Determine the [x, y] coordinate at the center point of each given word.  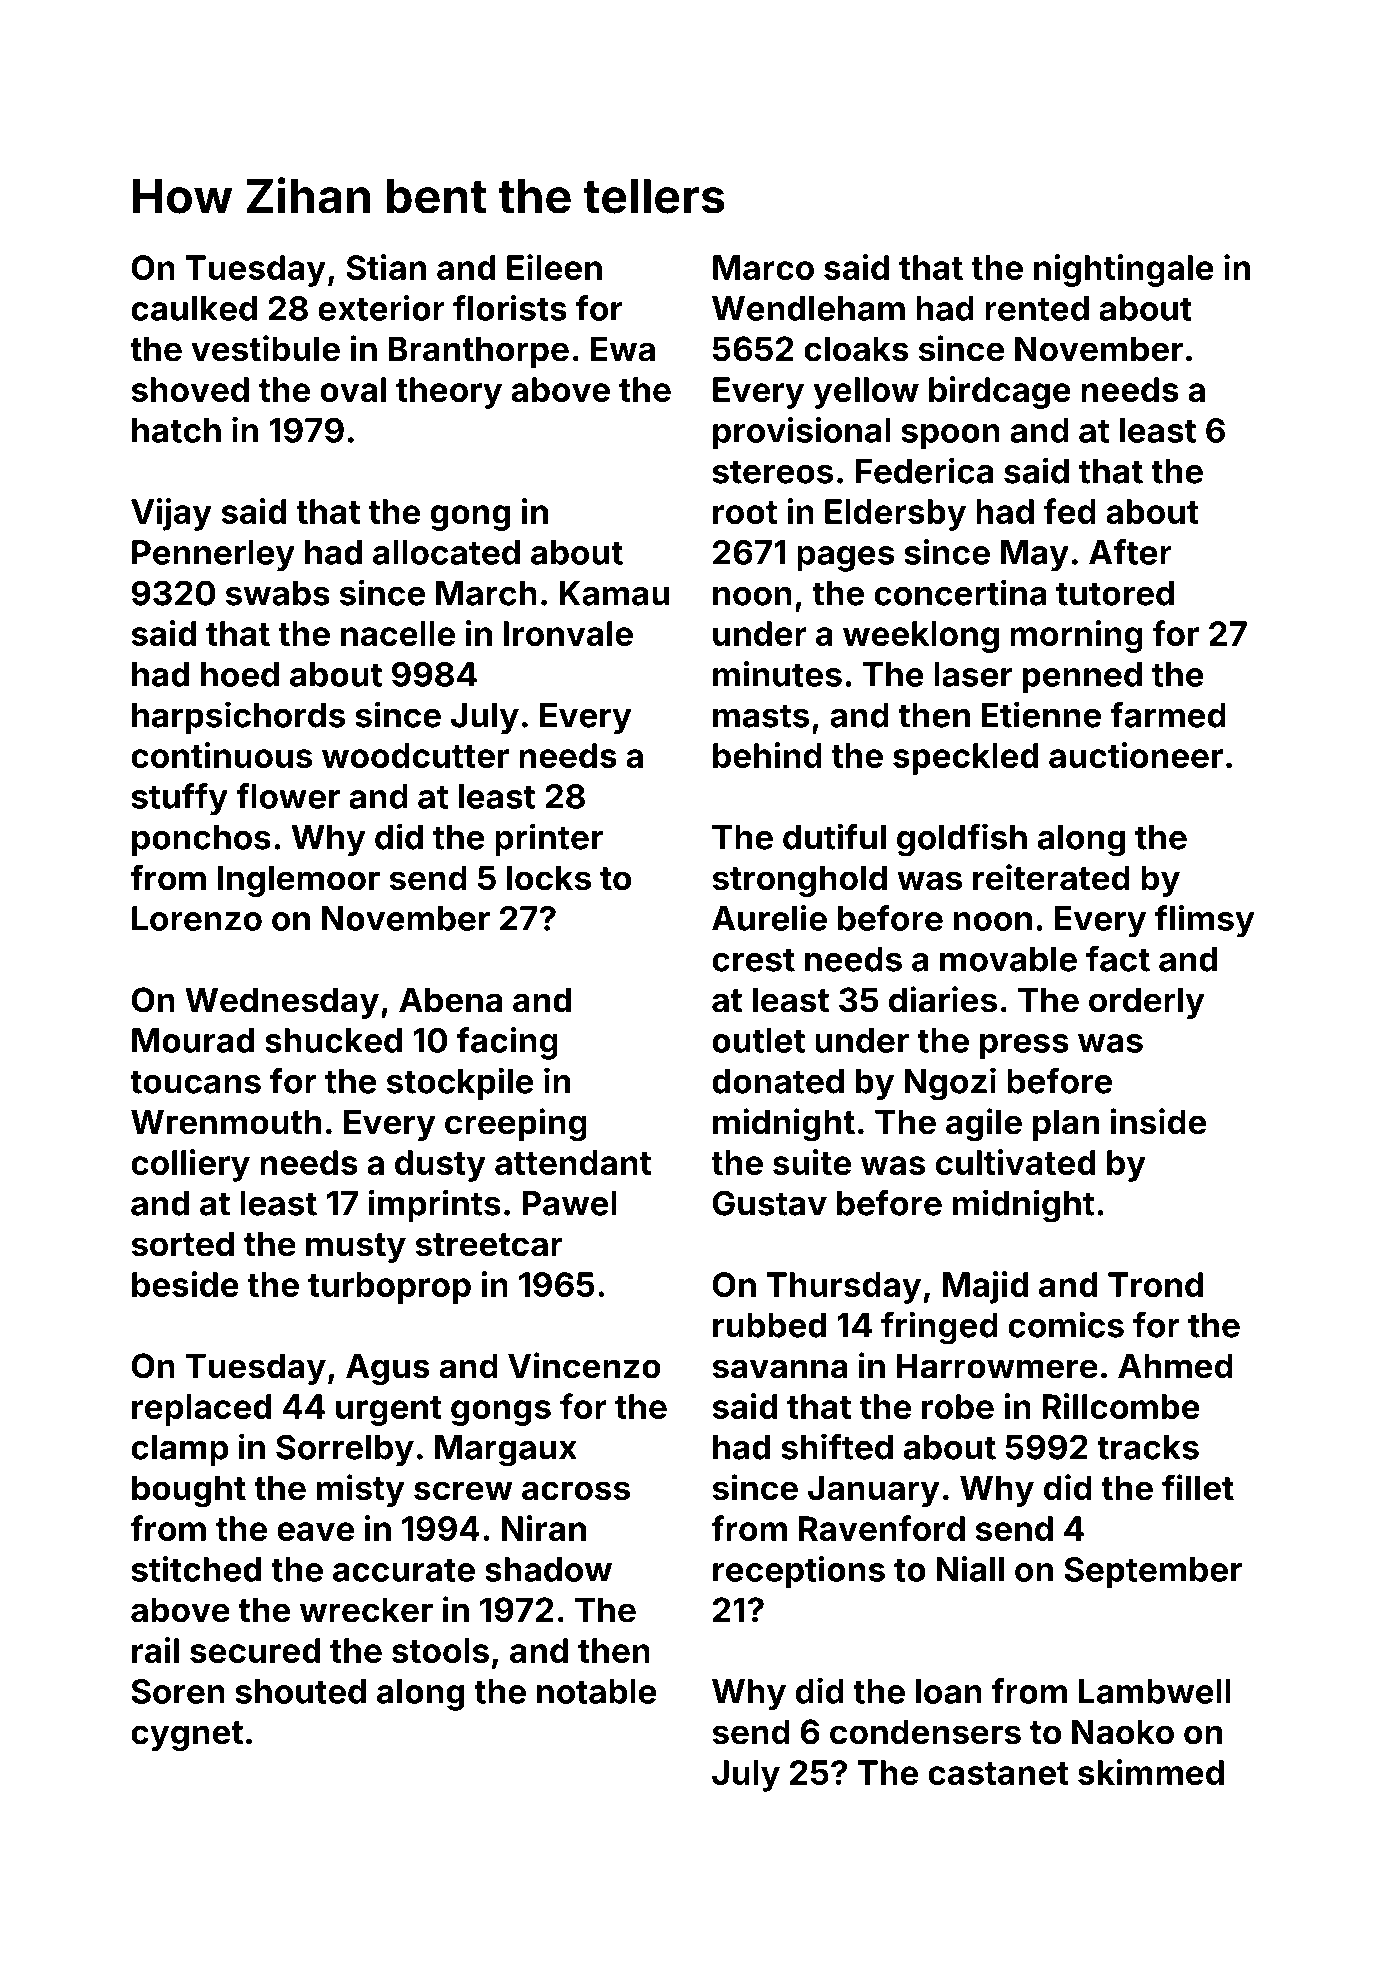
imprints [435, 1205]
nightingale [1124, 270]
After [1130, 552]
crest [753, 960]
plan [1066, 1125]
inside [1158, 1121]
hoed [240, 674]
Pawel [569, 1203]
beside [185, 1284]
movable [1008, 959]
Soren [178, 1691]
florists [510, 308]
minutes [777, 674]
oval [353, 389]
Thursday [843, 1288]
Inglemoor [299, 881]
